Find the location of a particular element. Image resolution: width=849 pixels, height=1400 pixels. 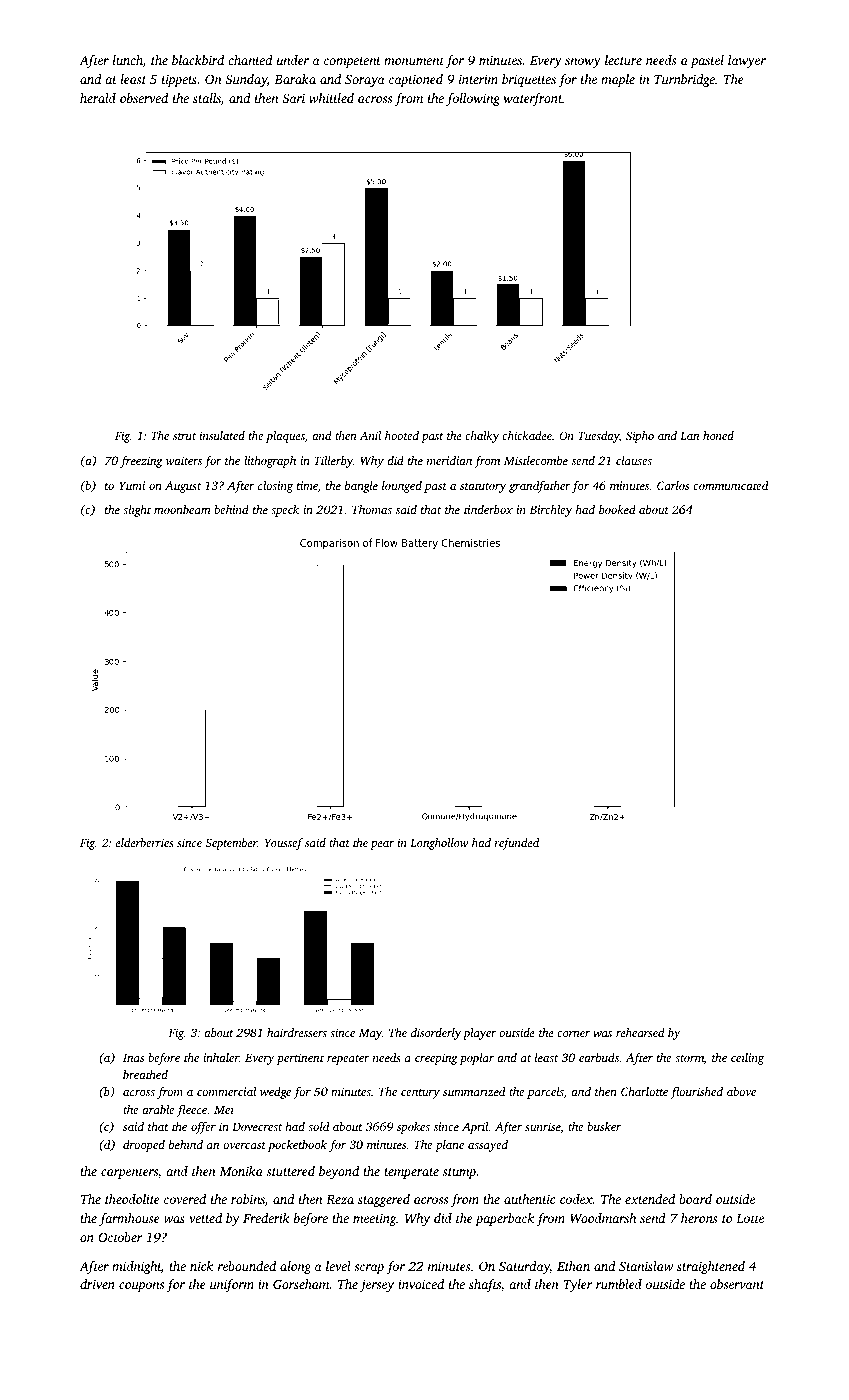

coupons is located at coordinates (141, 1287).
